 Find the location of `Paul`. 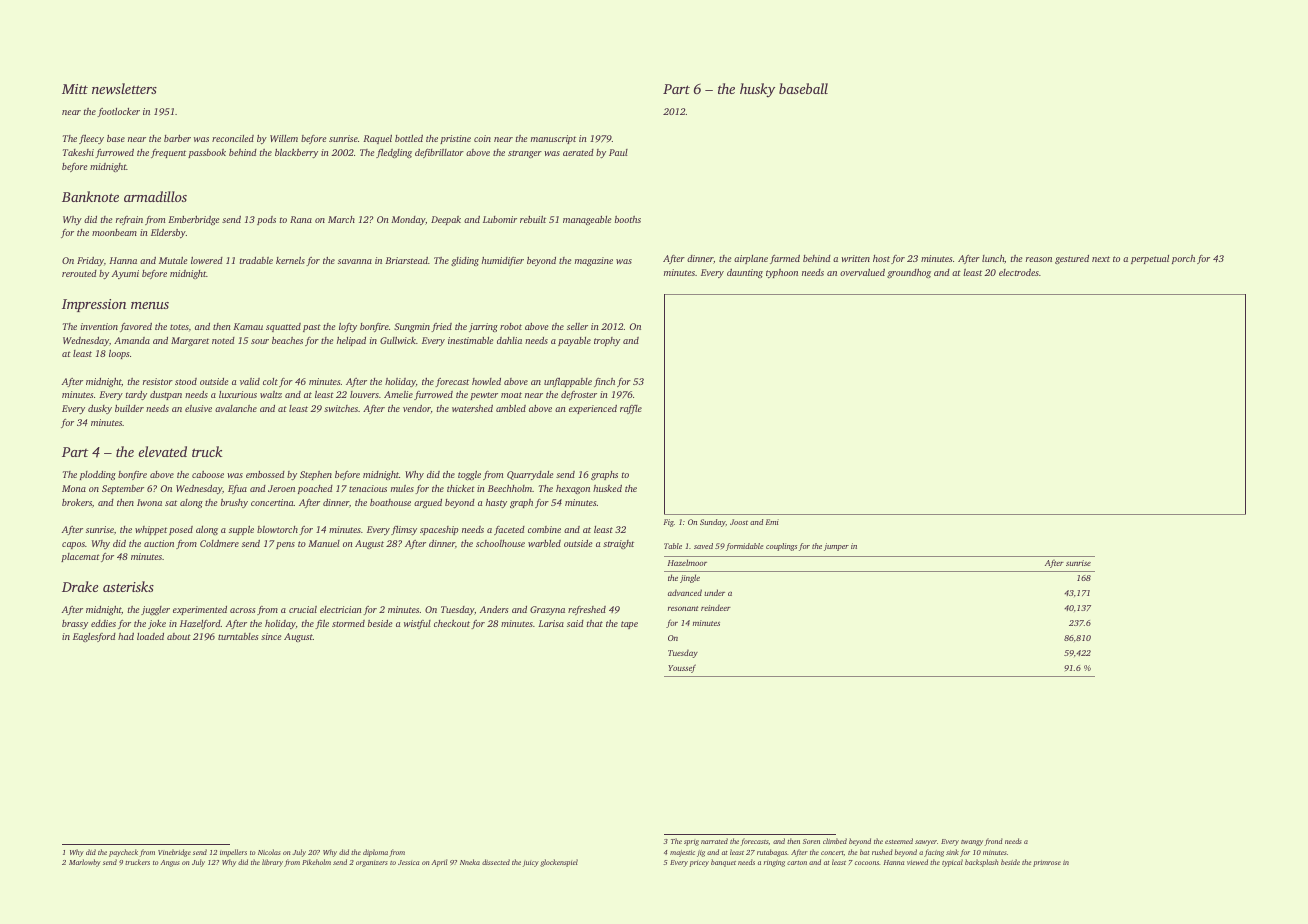

Paul is located at coordinates (618, 152).
